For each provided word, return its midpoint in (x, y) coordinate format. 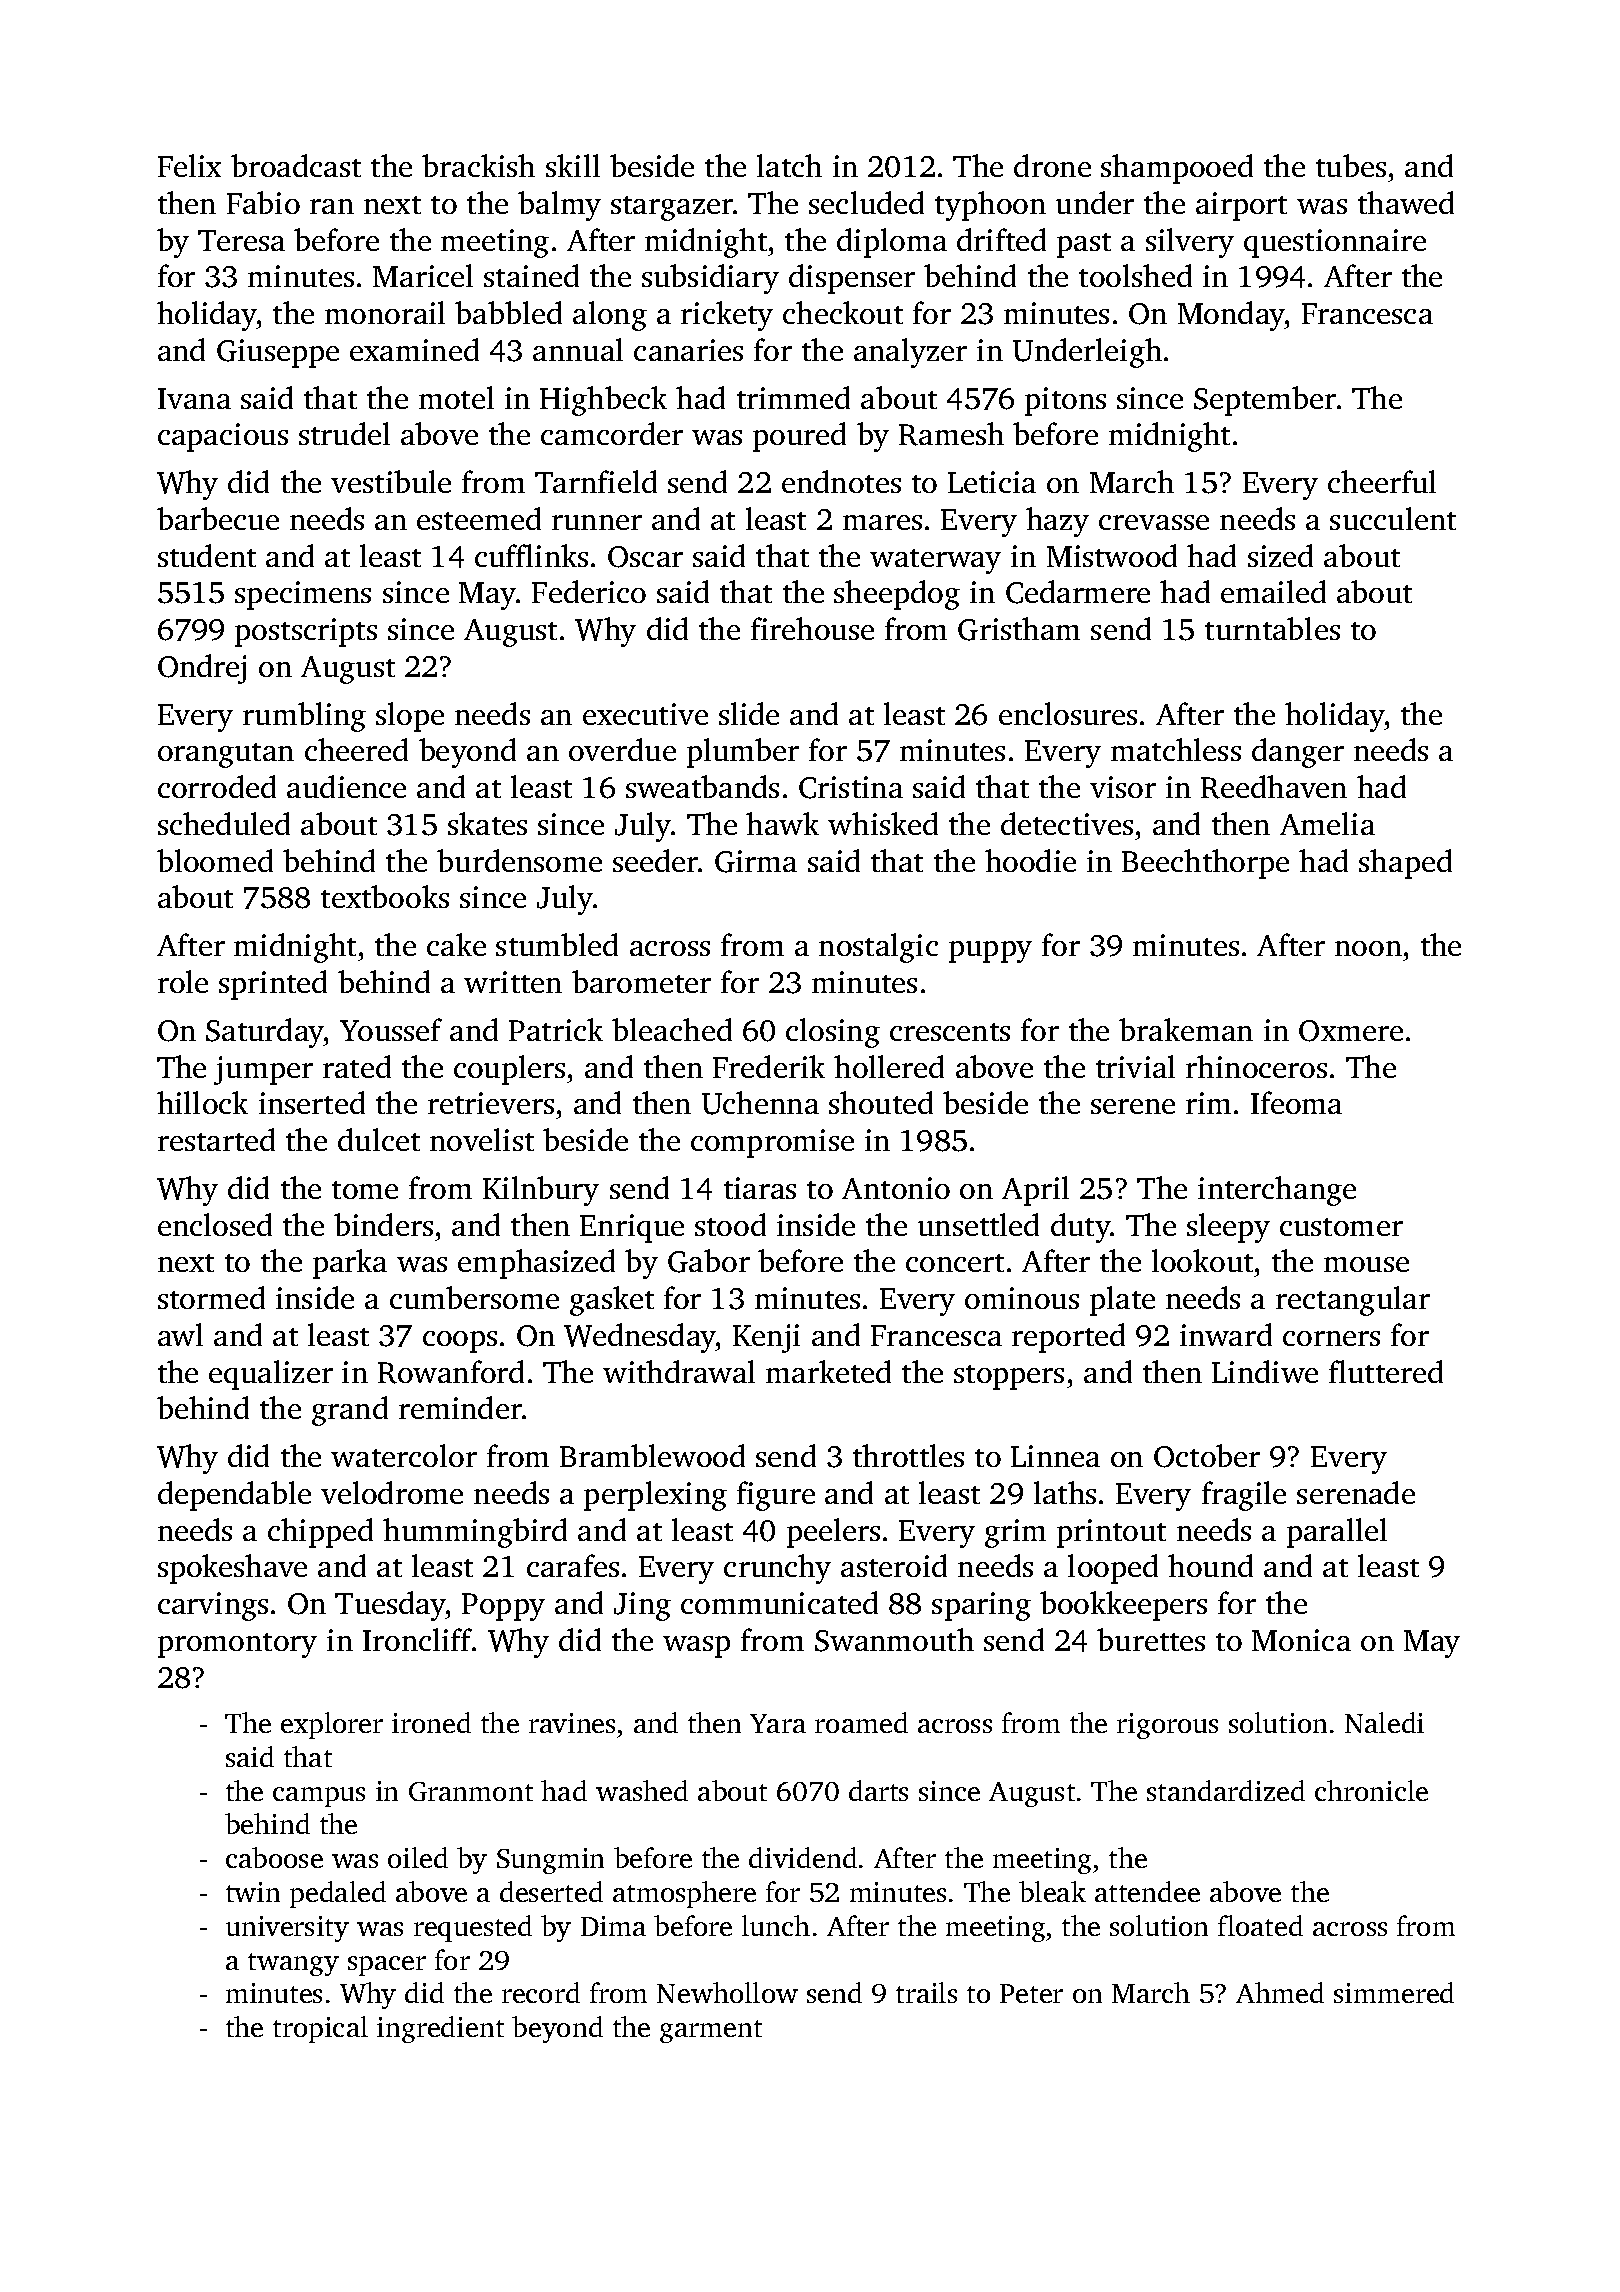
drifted (1001, 239)
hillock (202, 1102)
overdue (622, 749)
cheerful (1382, 481)
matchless (1176, 749)
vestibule (391, 481)
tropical (320, 2029)
